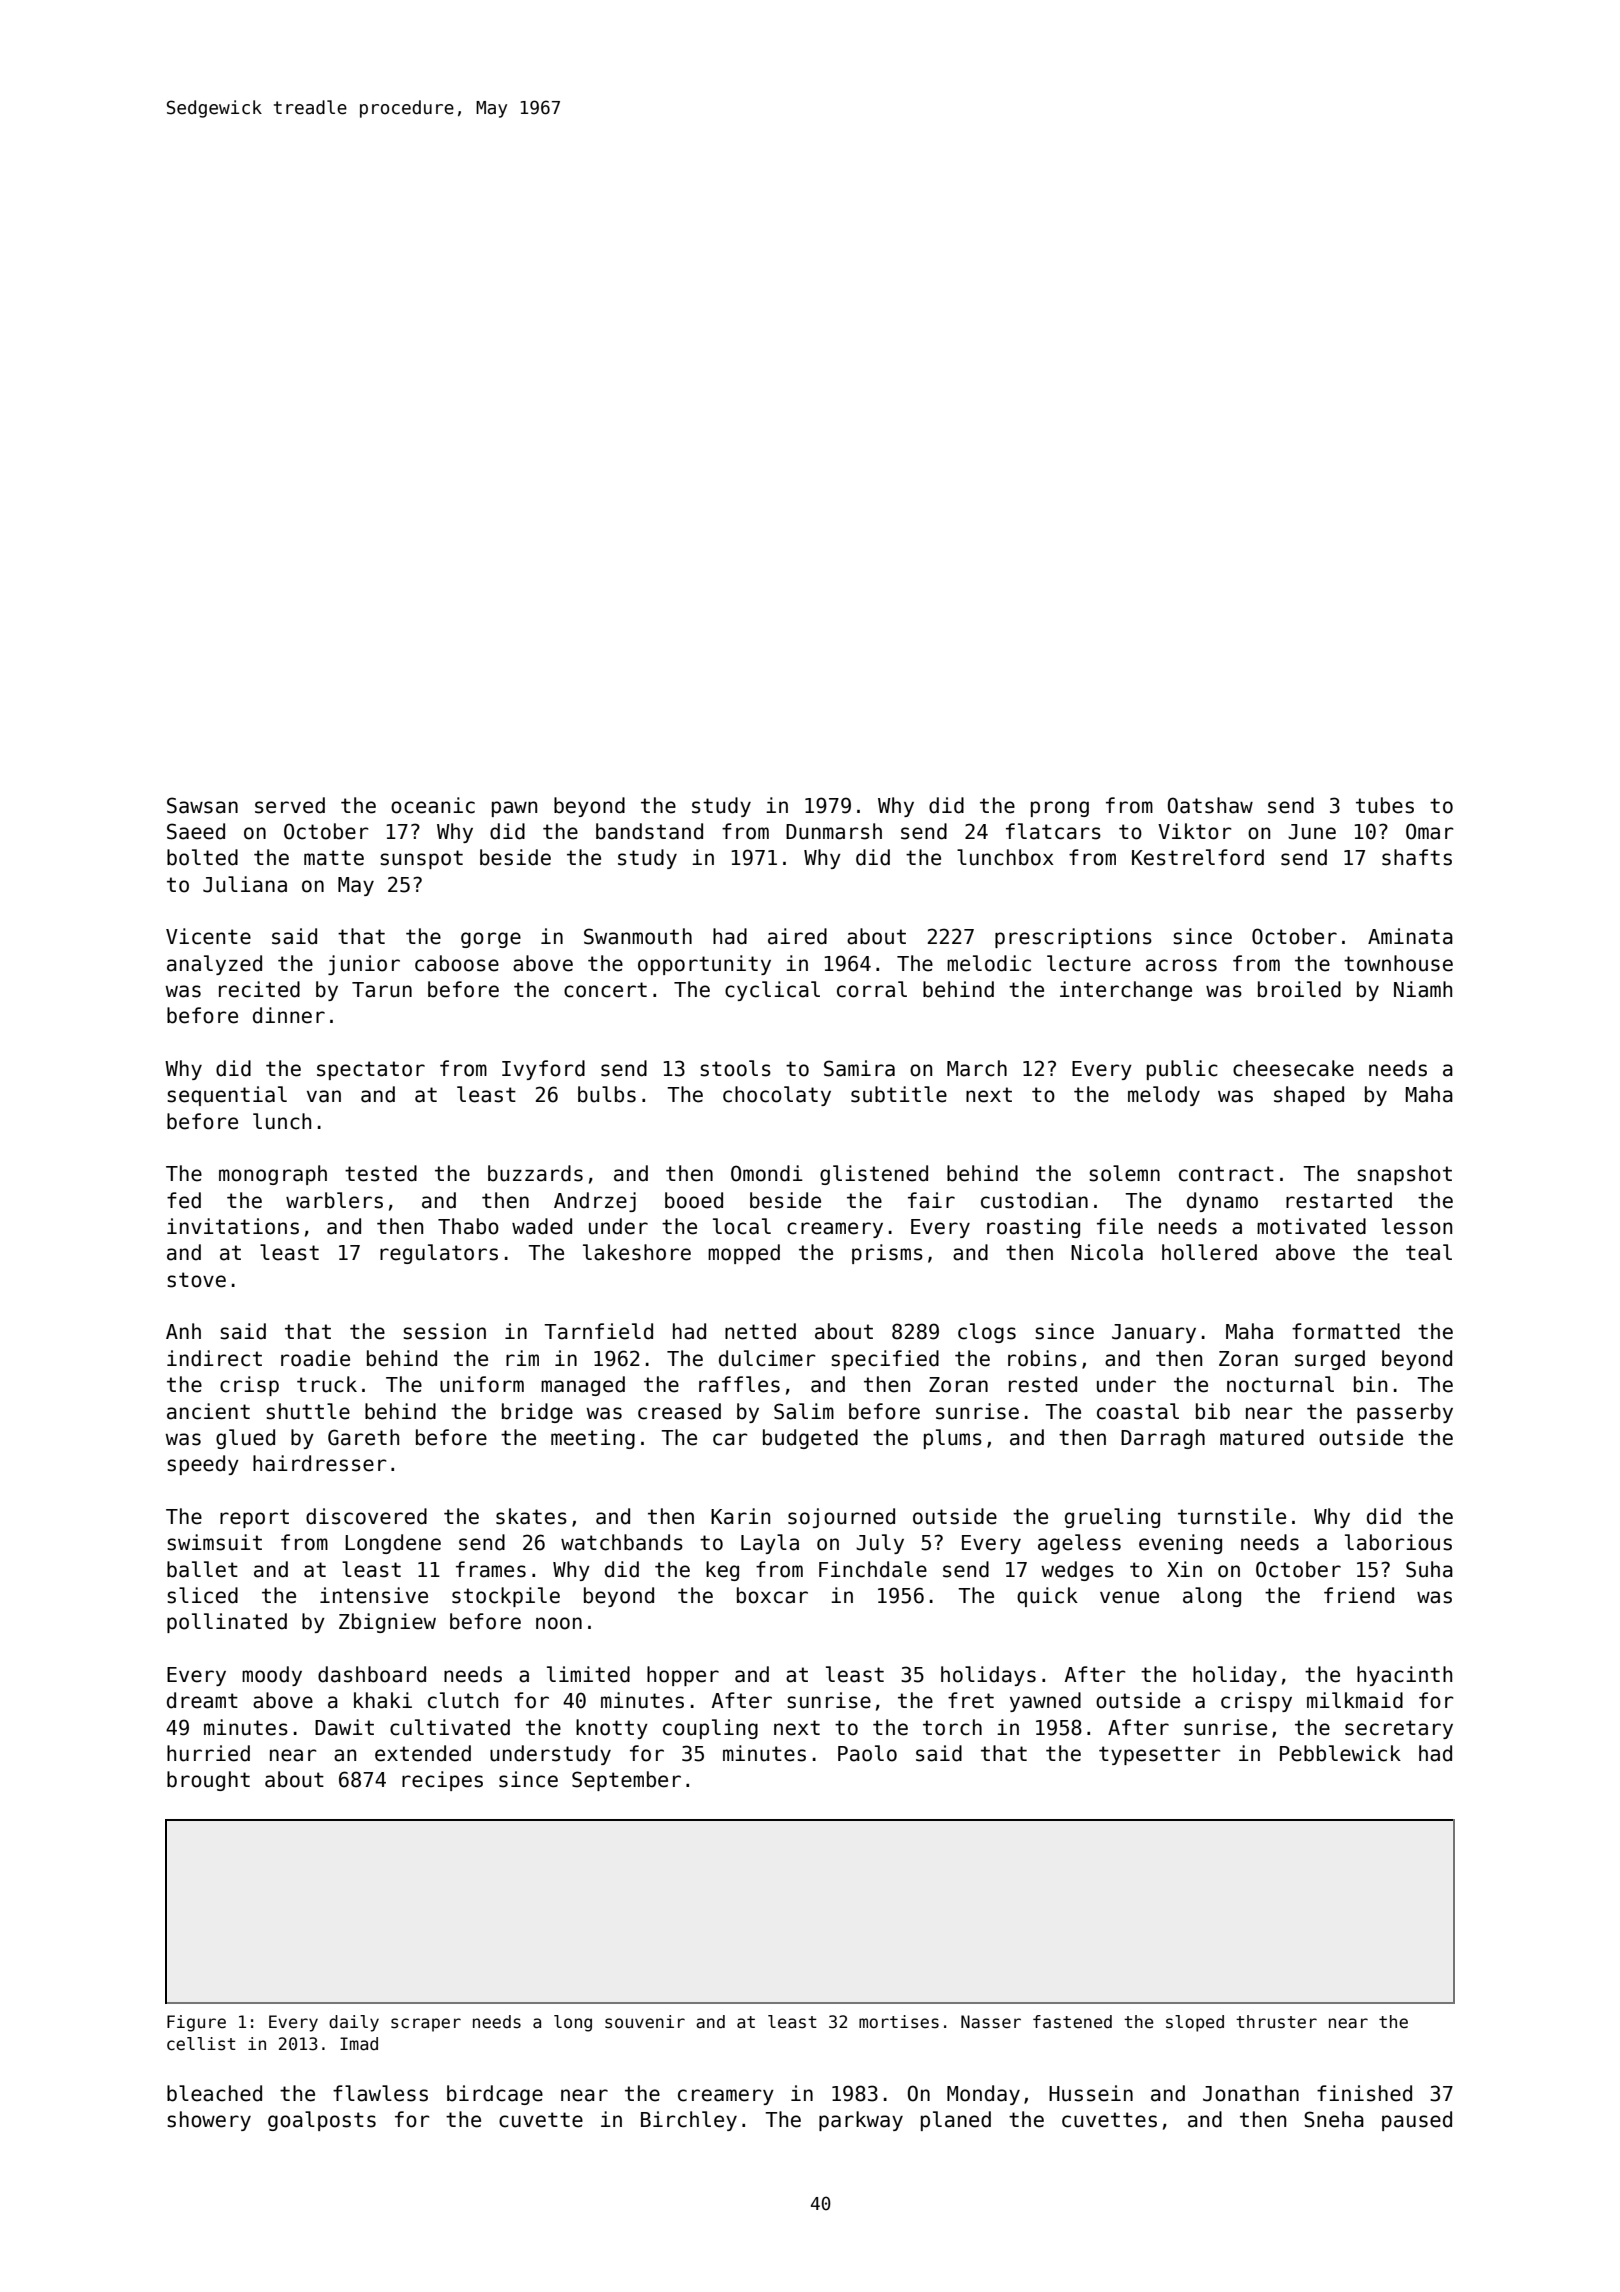 This screenshot has height=2292, width=1620. I want to click on stove, so click(196, 1280).
